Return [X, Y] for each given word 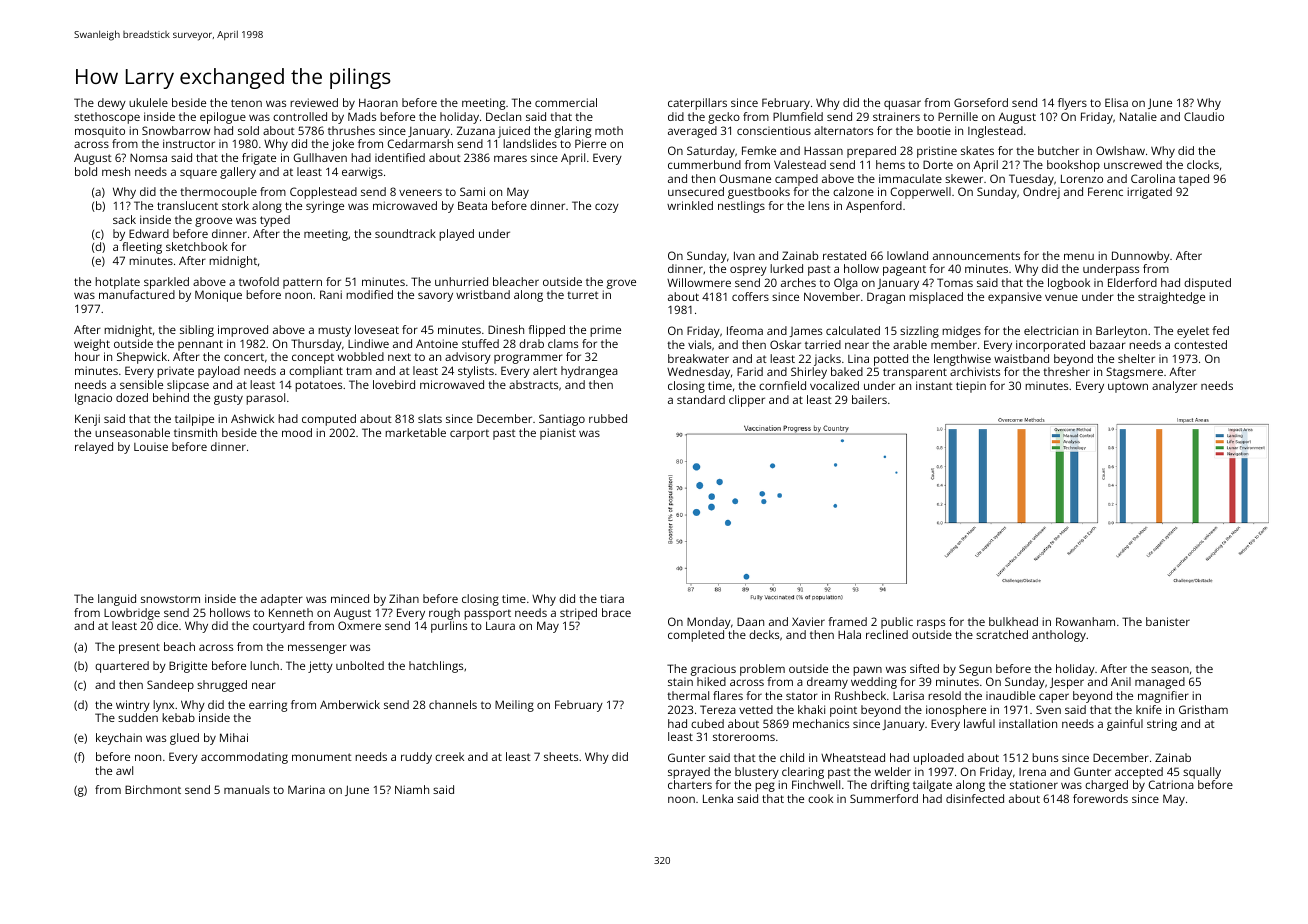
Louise [151, 447]
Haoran [378, 102]
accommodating [244, 758]
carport [469, 434]
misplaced [936, 298]
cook [820, 798]
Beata [472, 205]
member [954, 344]
